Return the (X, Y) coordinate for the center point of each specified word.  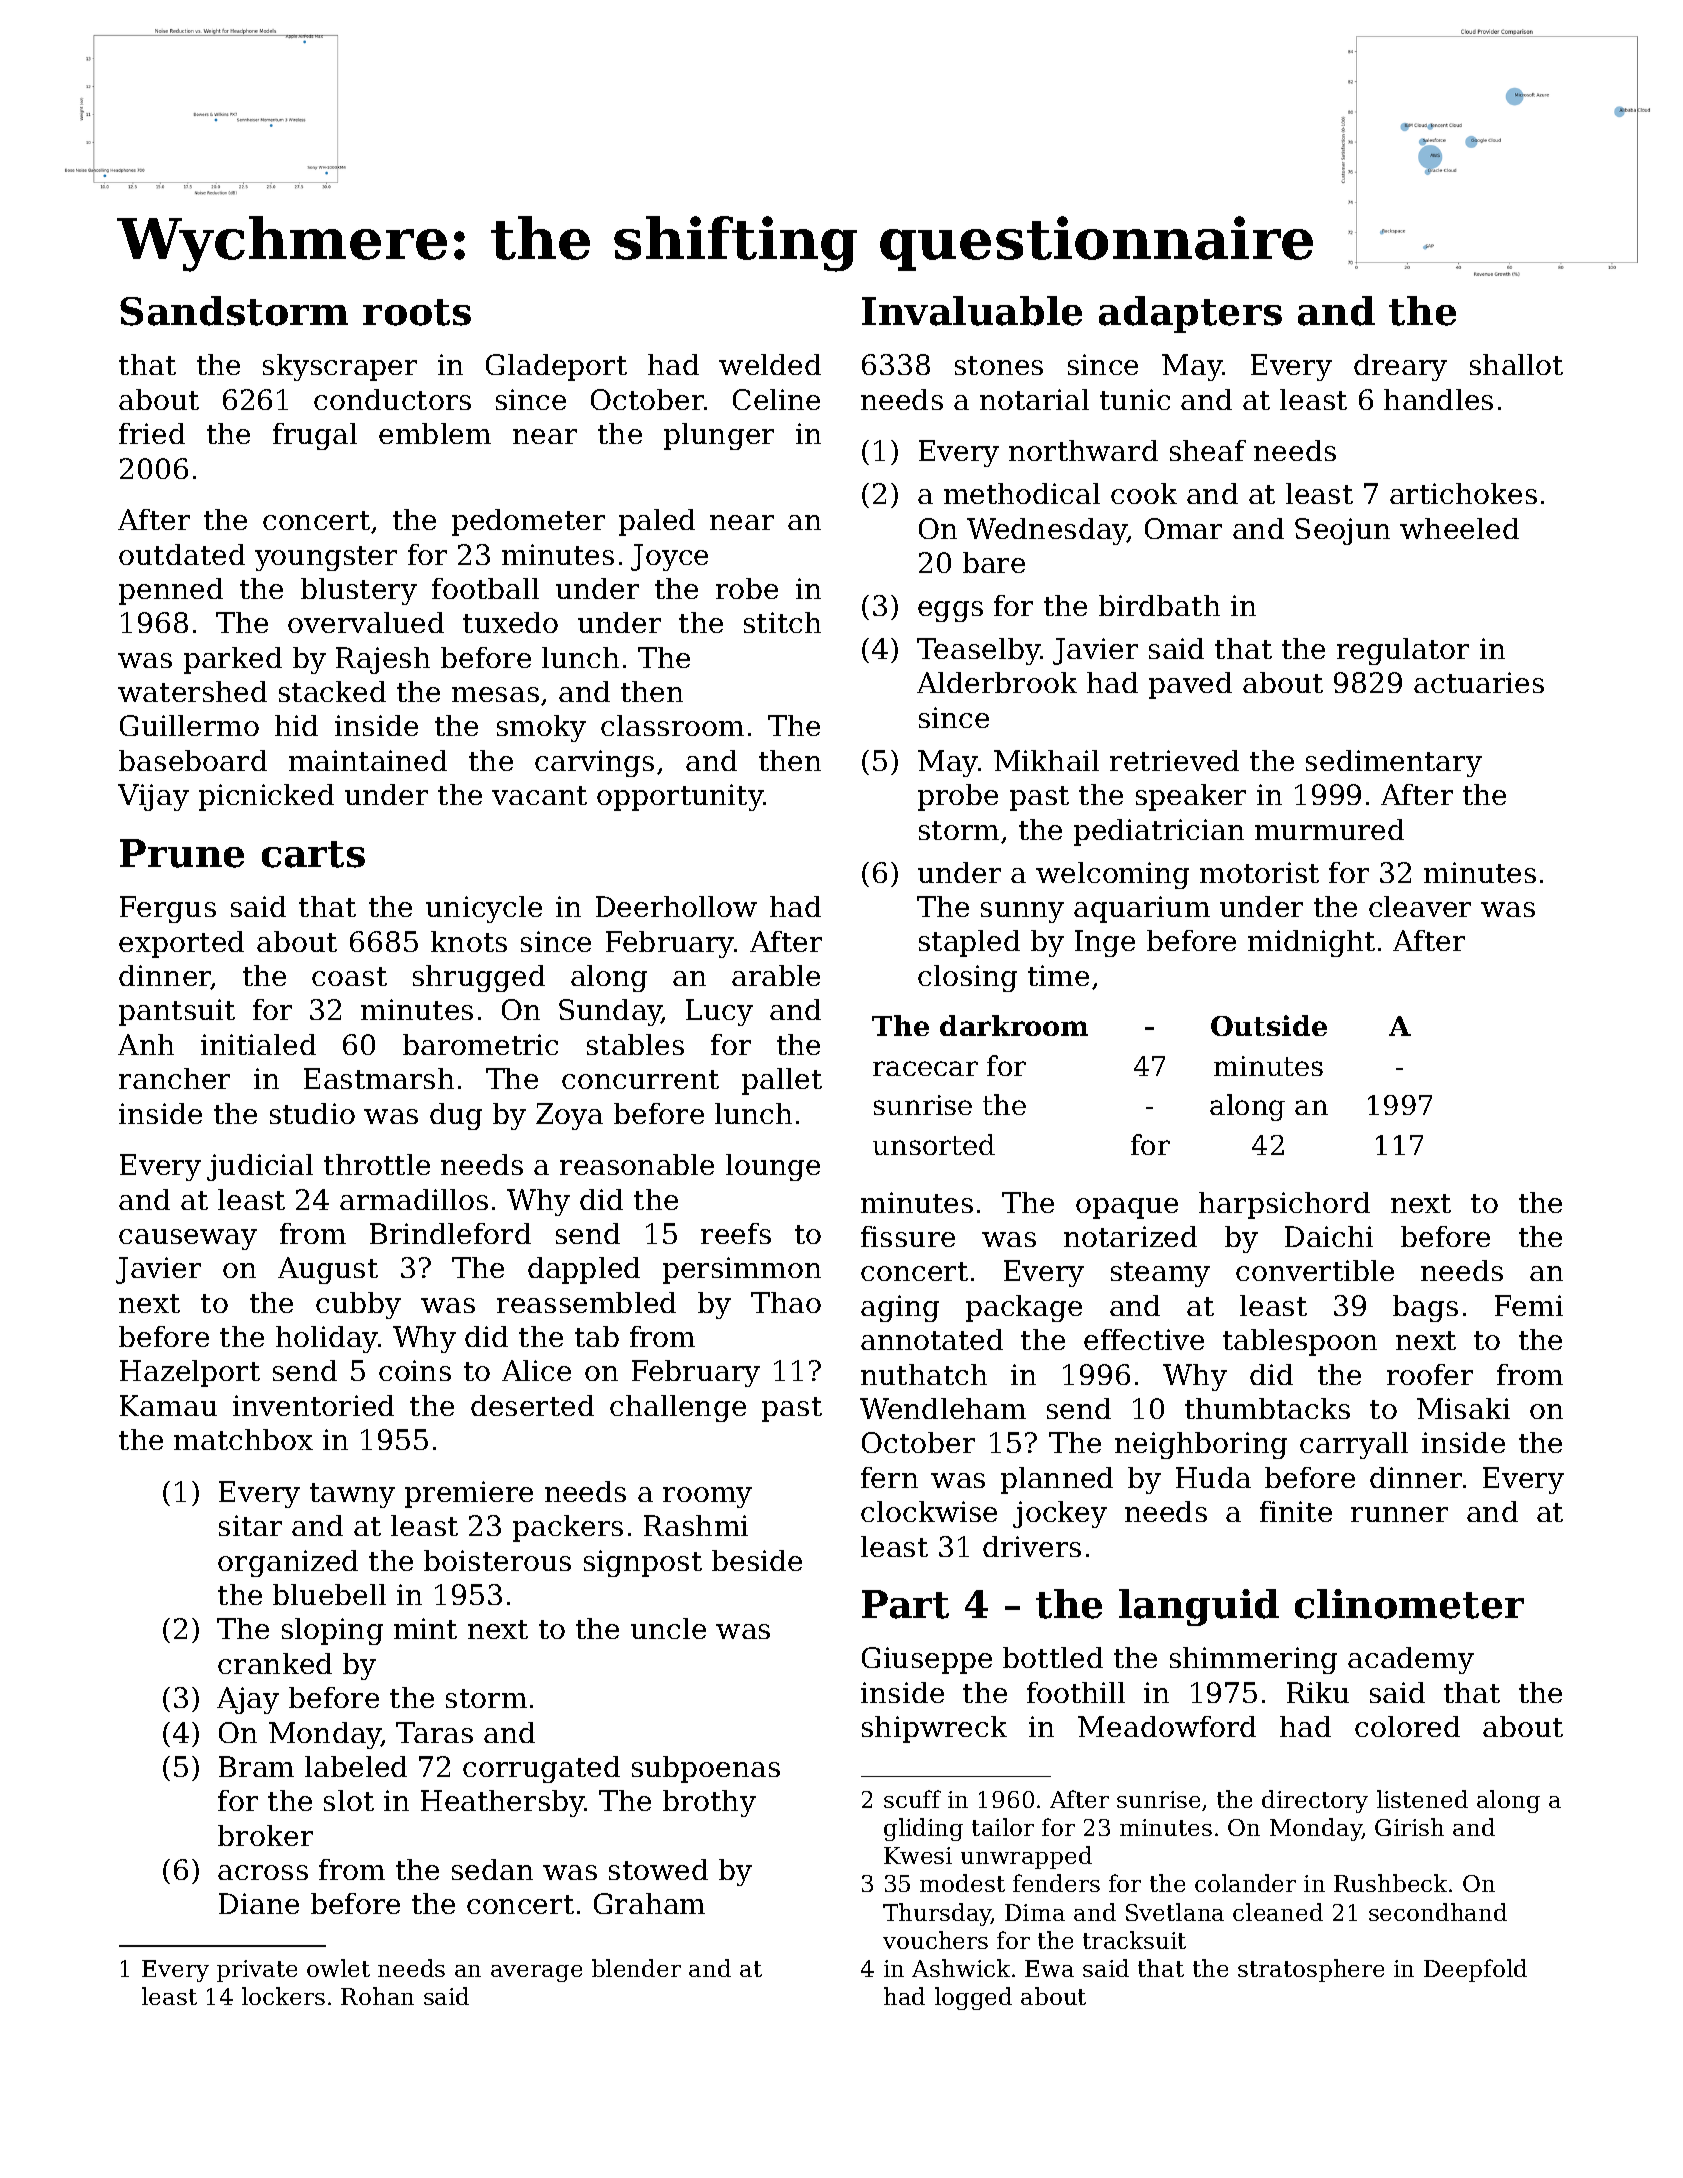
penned (171, 591)
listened (1422, 1799)
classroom (672, 725)
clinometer (1409, 1604)
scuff (912, 1799)
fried (152, 433)
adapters (1190, 314)
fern (889, 1477)
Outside (1269, 1025)
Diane (259, 1903)
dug (456, 1116)
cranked (275, 1663)
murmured (1329, 829)
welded (770, 364)
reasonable (637, 1164)
